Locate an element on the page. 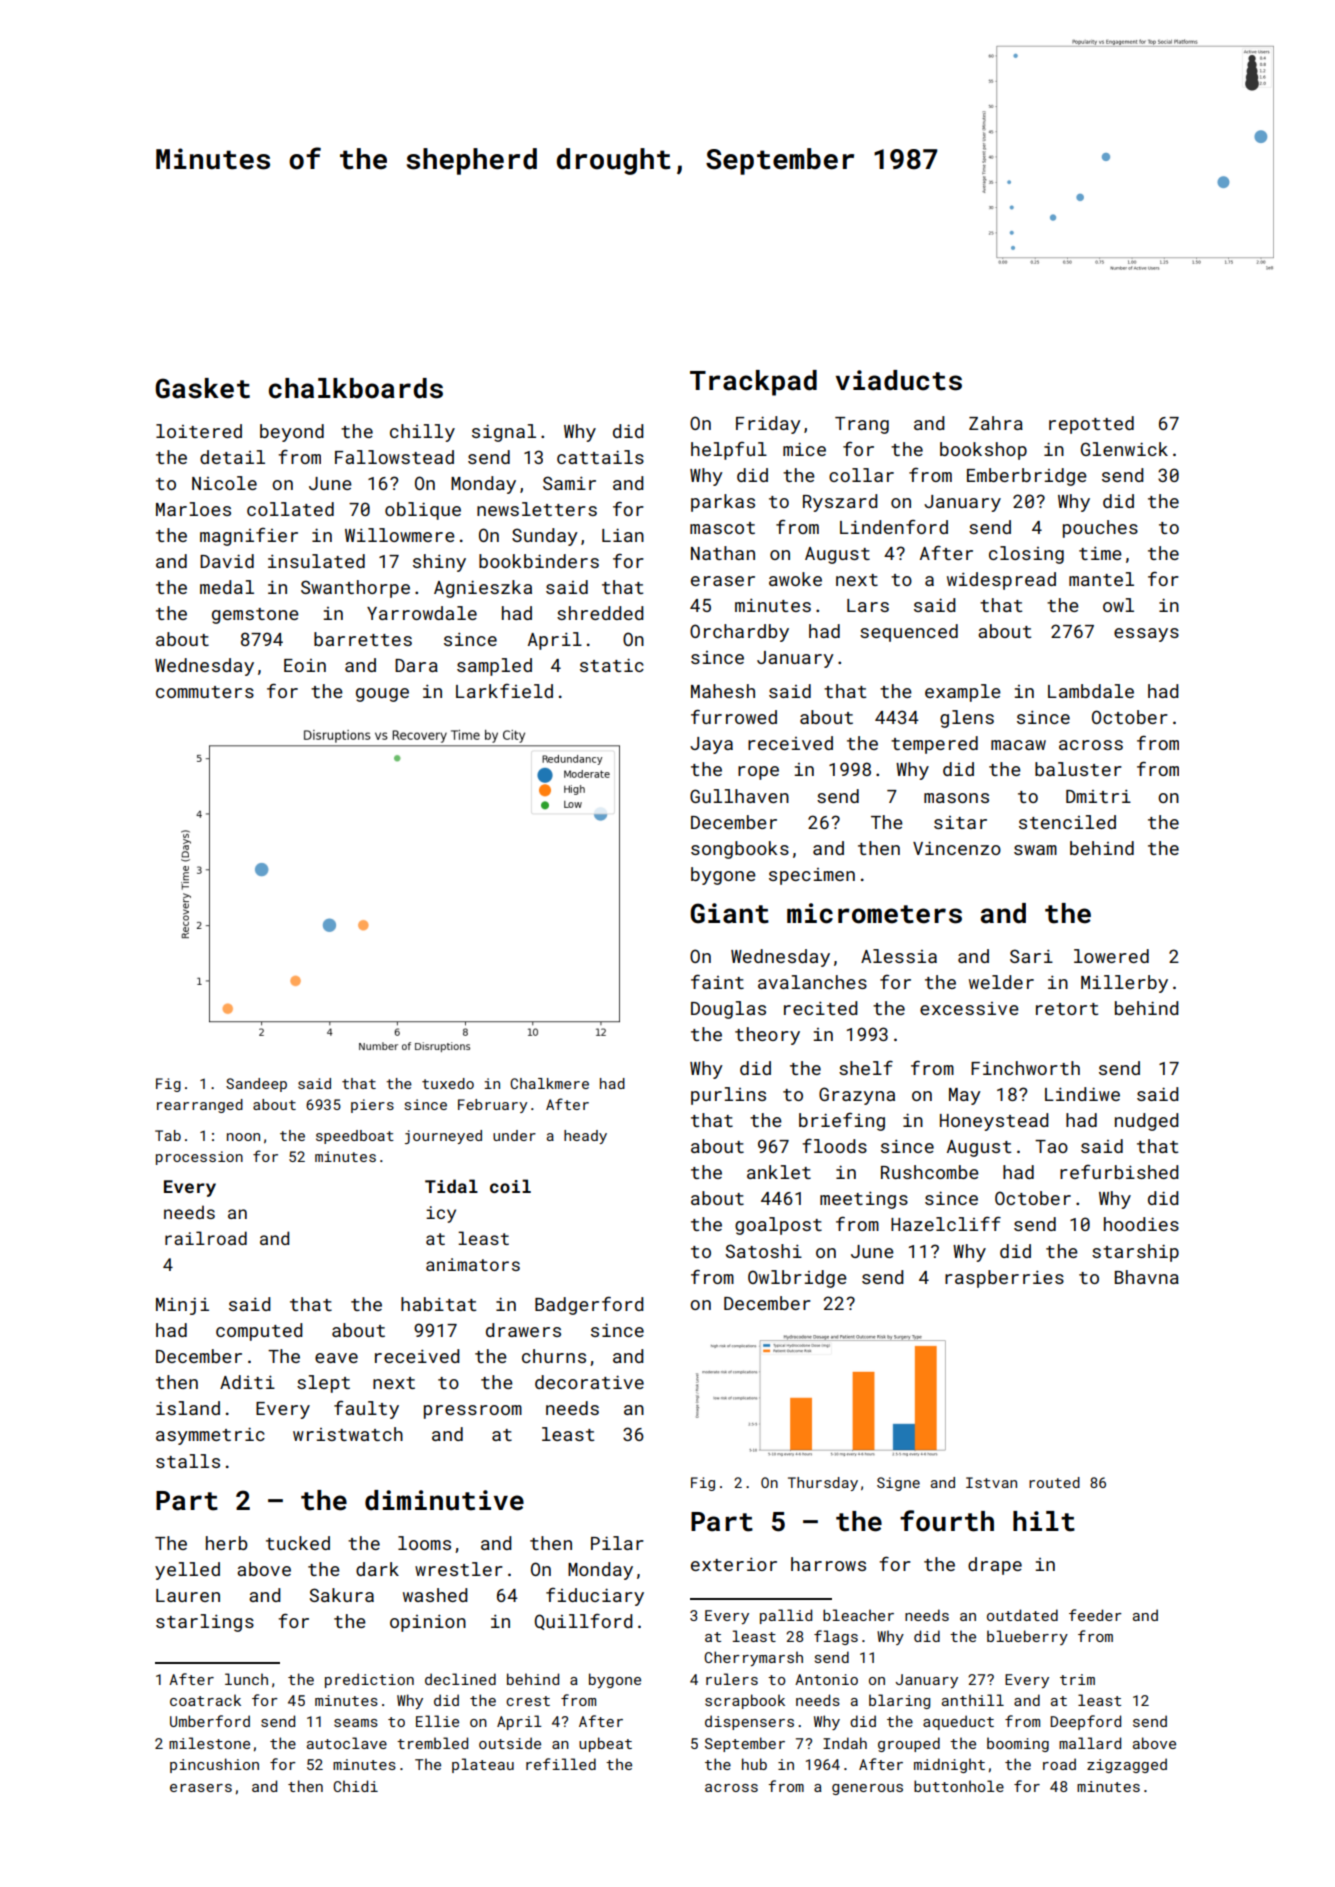 The width and height of the image is (1335, 1887). outdated is located at coordinates (1022, 1615).
